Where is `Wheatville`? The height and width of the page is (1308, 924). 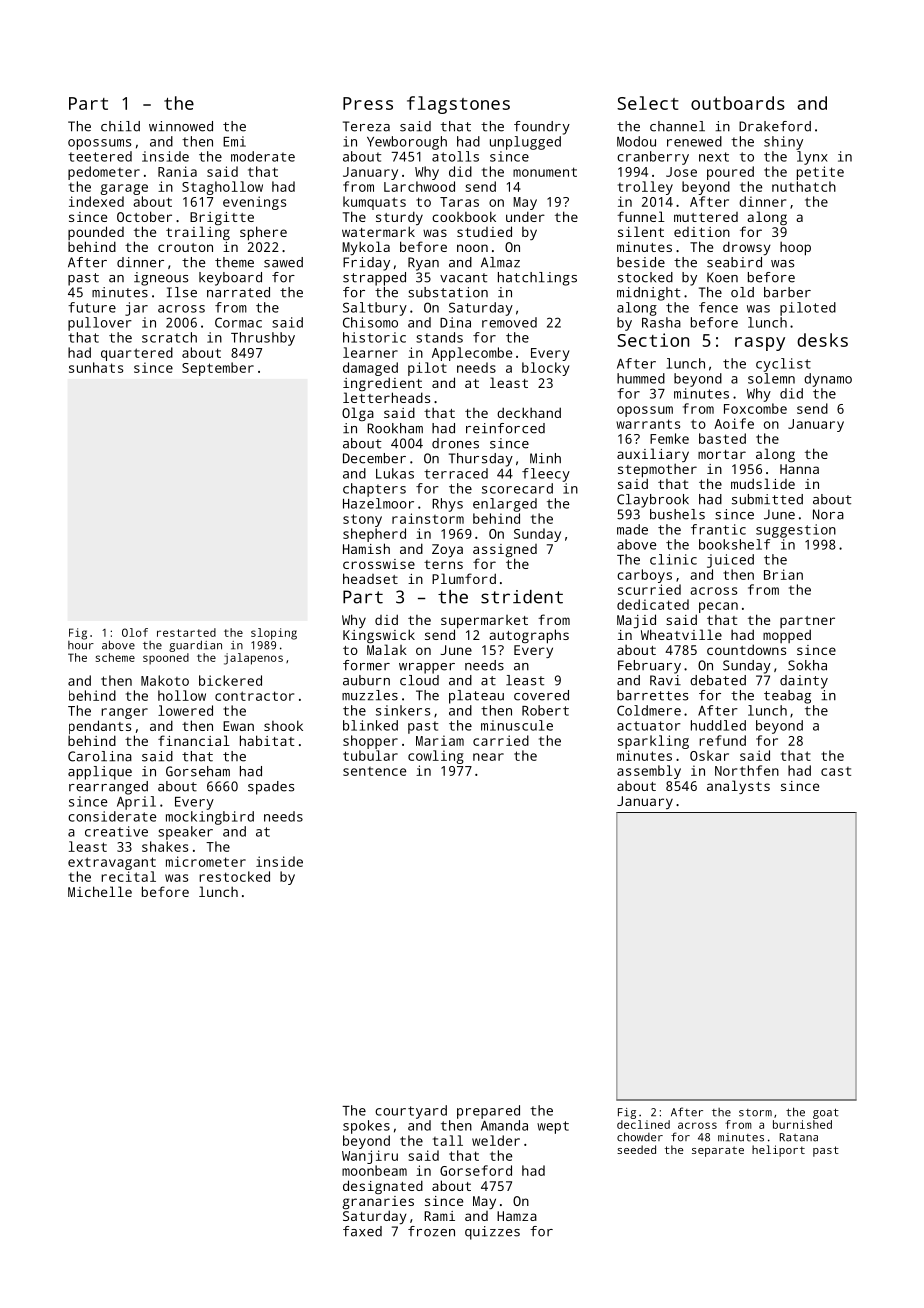
Wheatville is located at coordinates (681, 634).
